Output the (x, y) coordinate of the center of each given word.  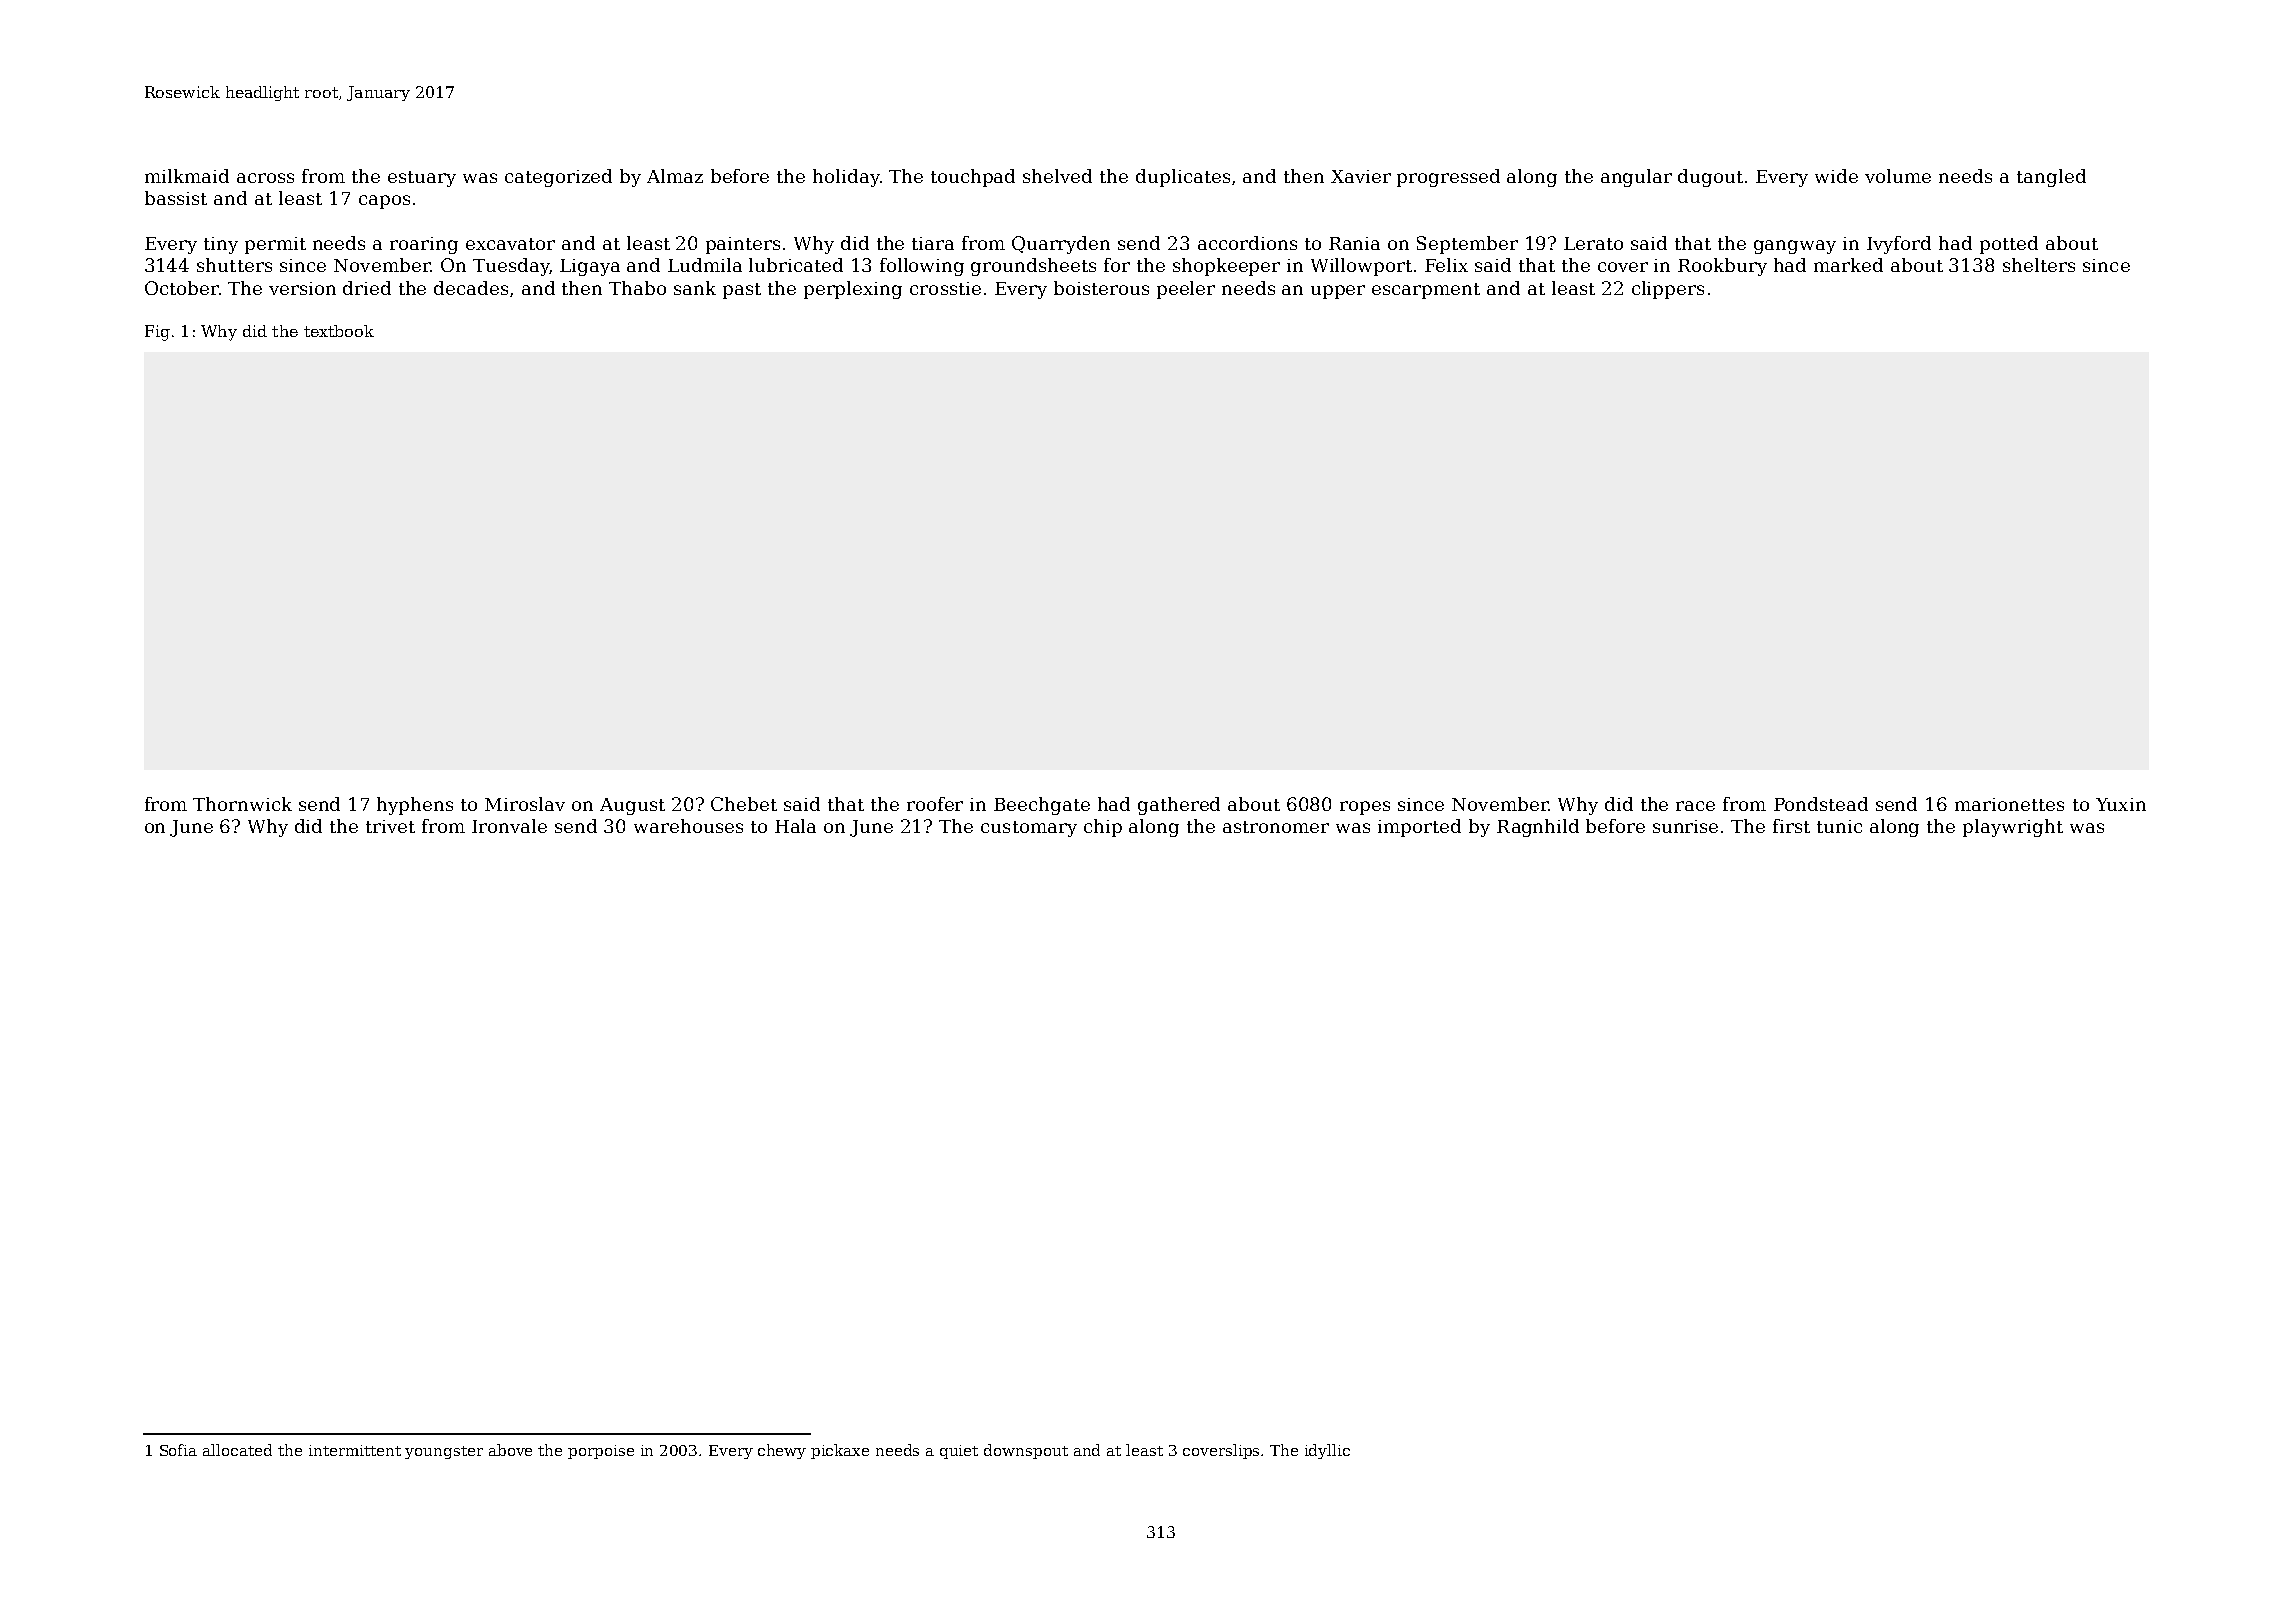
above (510, 1450)
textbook (339, 331)
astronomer (1276, 827)
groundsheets (1033, 267)
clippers (1668, 290)
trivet (390, 826)
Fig (157, 333)
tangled (2051, 178)
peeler (1186, 290)
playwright (2013, 828)
